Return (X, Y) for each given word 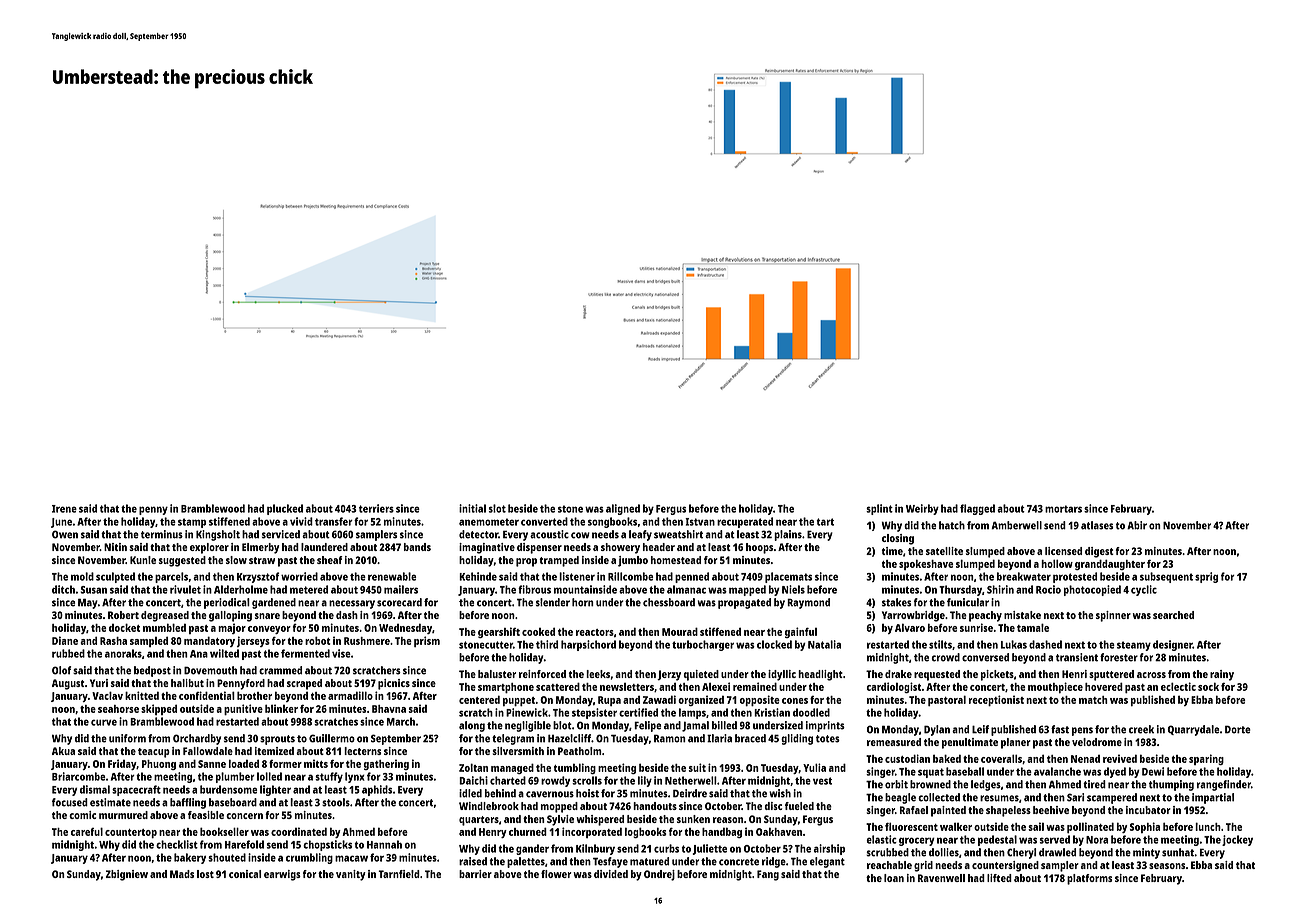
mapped (747, 590)
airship (829, 849)
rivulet (185, 589)
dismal (95, 789)
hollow (1057, 563)
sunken (693, 819)
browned (930, 784)
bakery (190, 858)
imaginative (487, 548)
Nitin (115, 547)
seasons (1167, 866)
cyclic (1144, 590)
